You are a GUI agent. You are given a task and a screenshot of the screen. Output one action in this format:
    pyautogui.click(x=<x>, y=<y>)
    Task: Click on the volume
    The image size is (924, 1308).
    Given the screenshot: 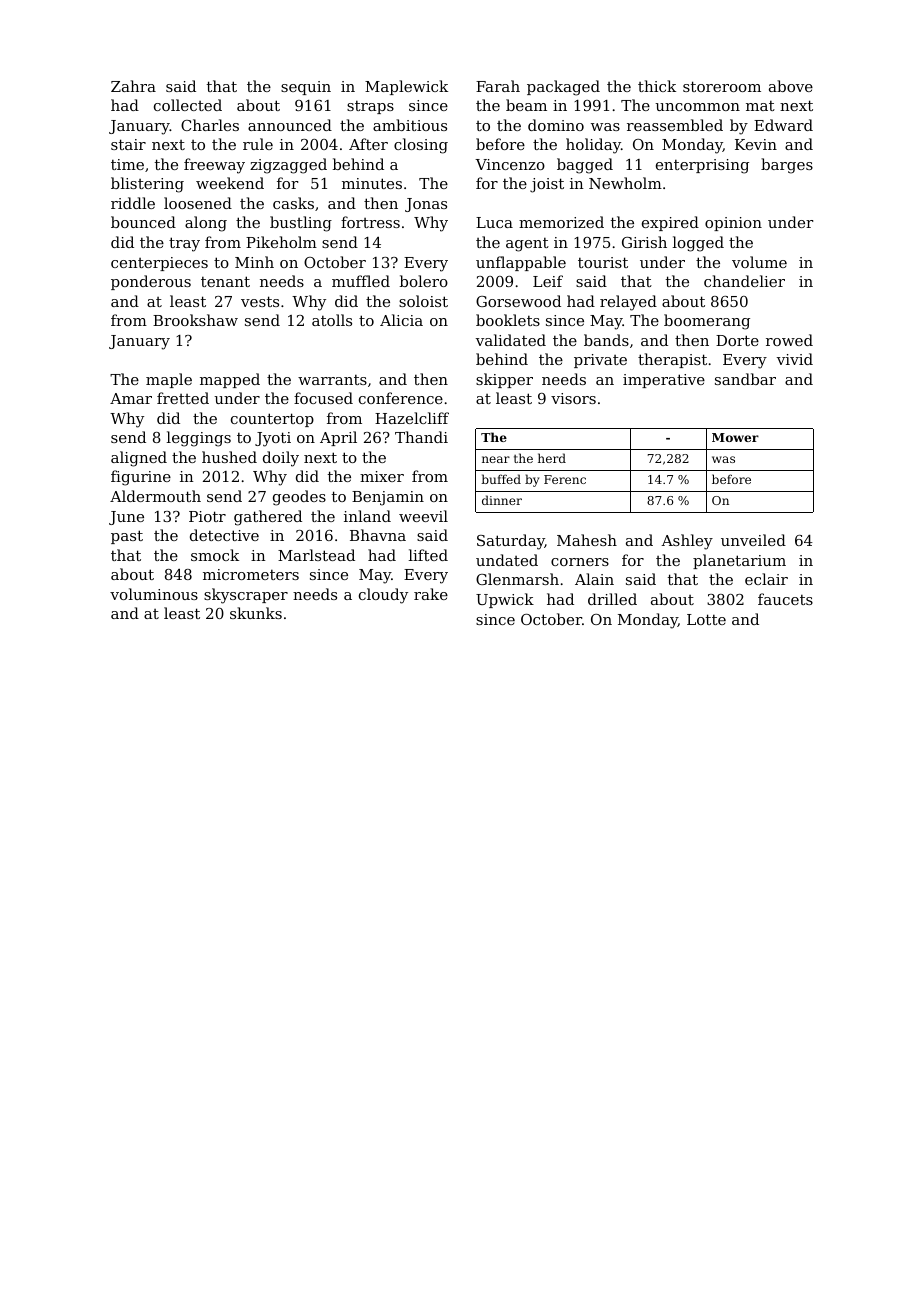 What is the action you would take?
    pyautogui.click(x=759, y=262)
